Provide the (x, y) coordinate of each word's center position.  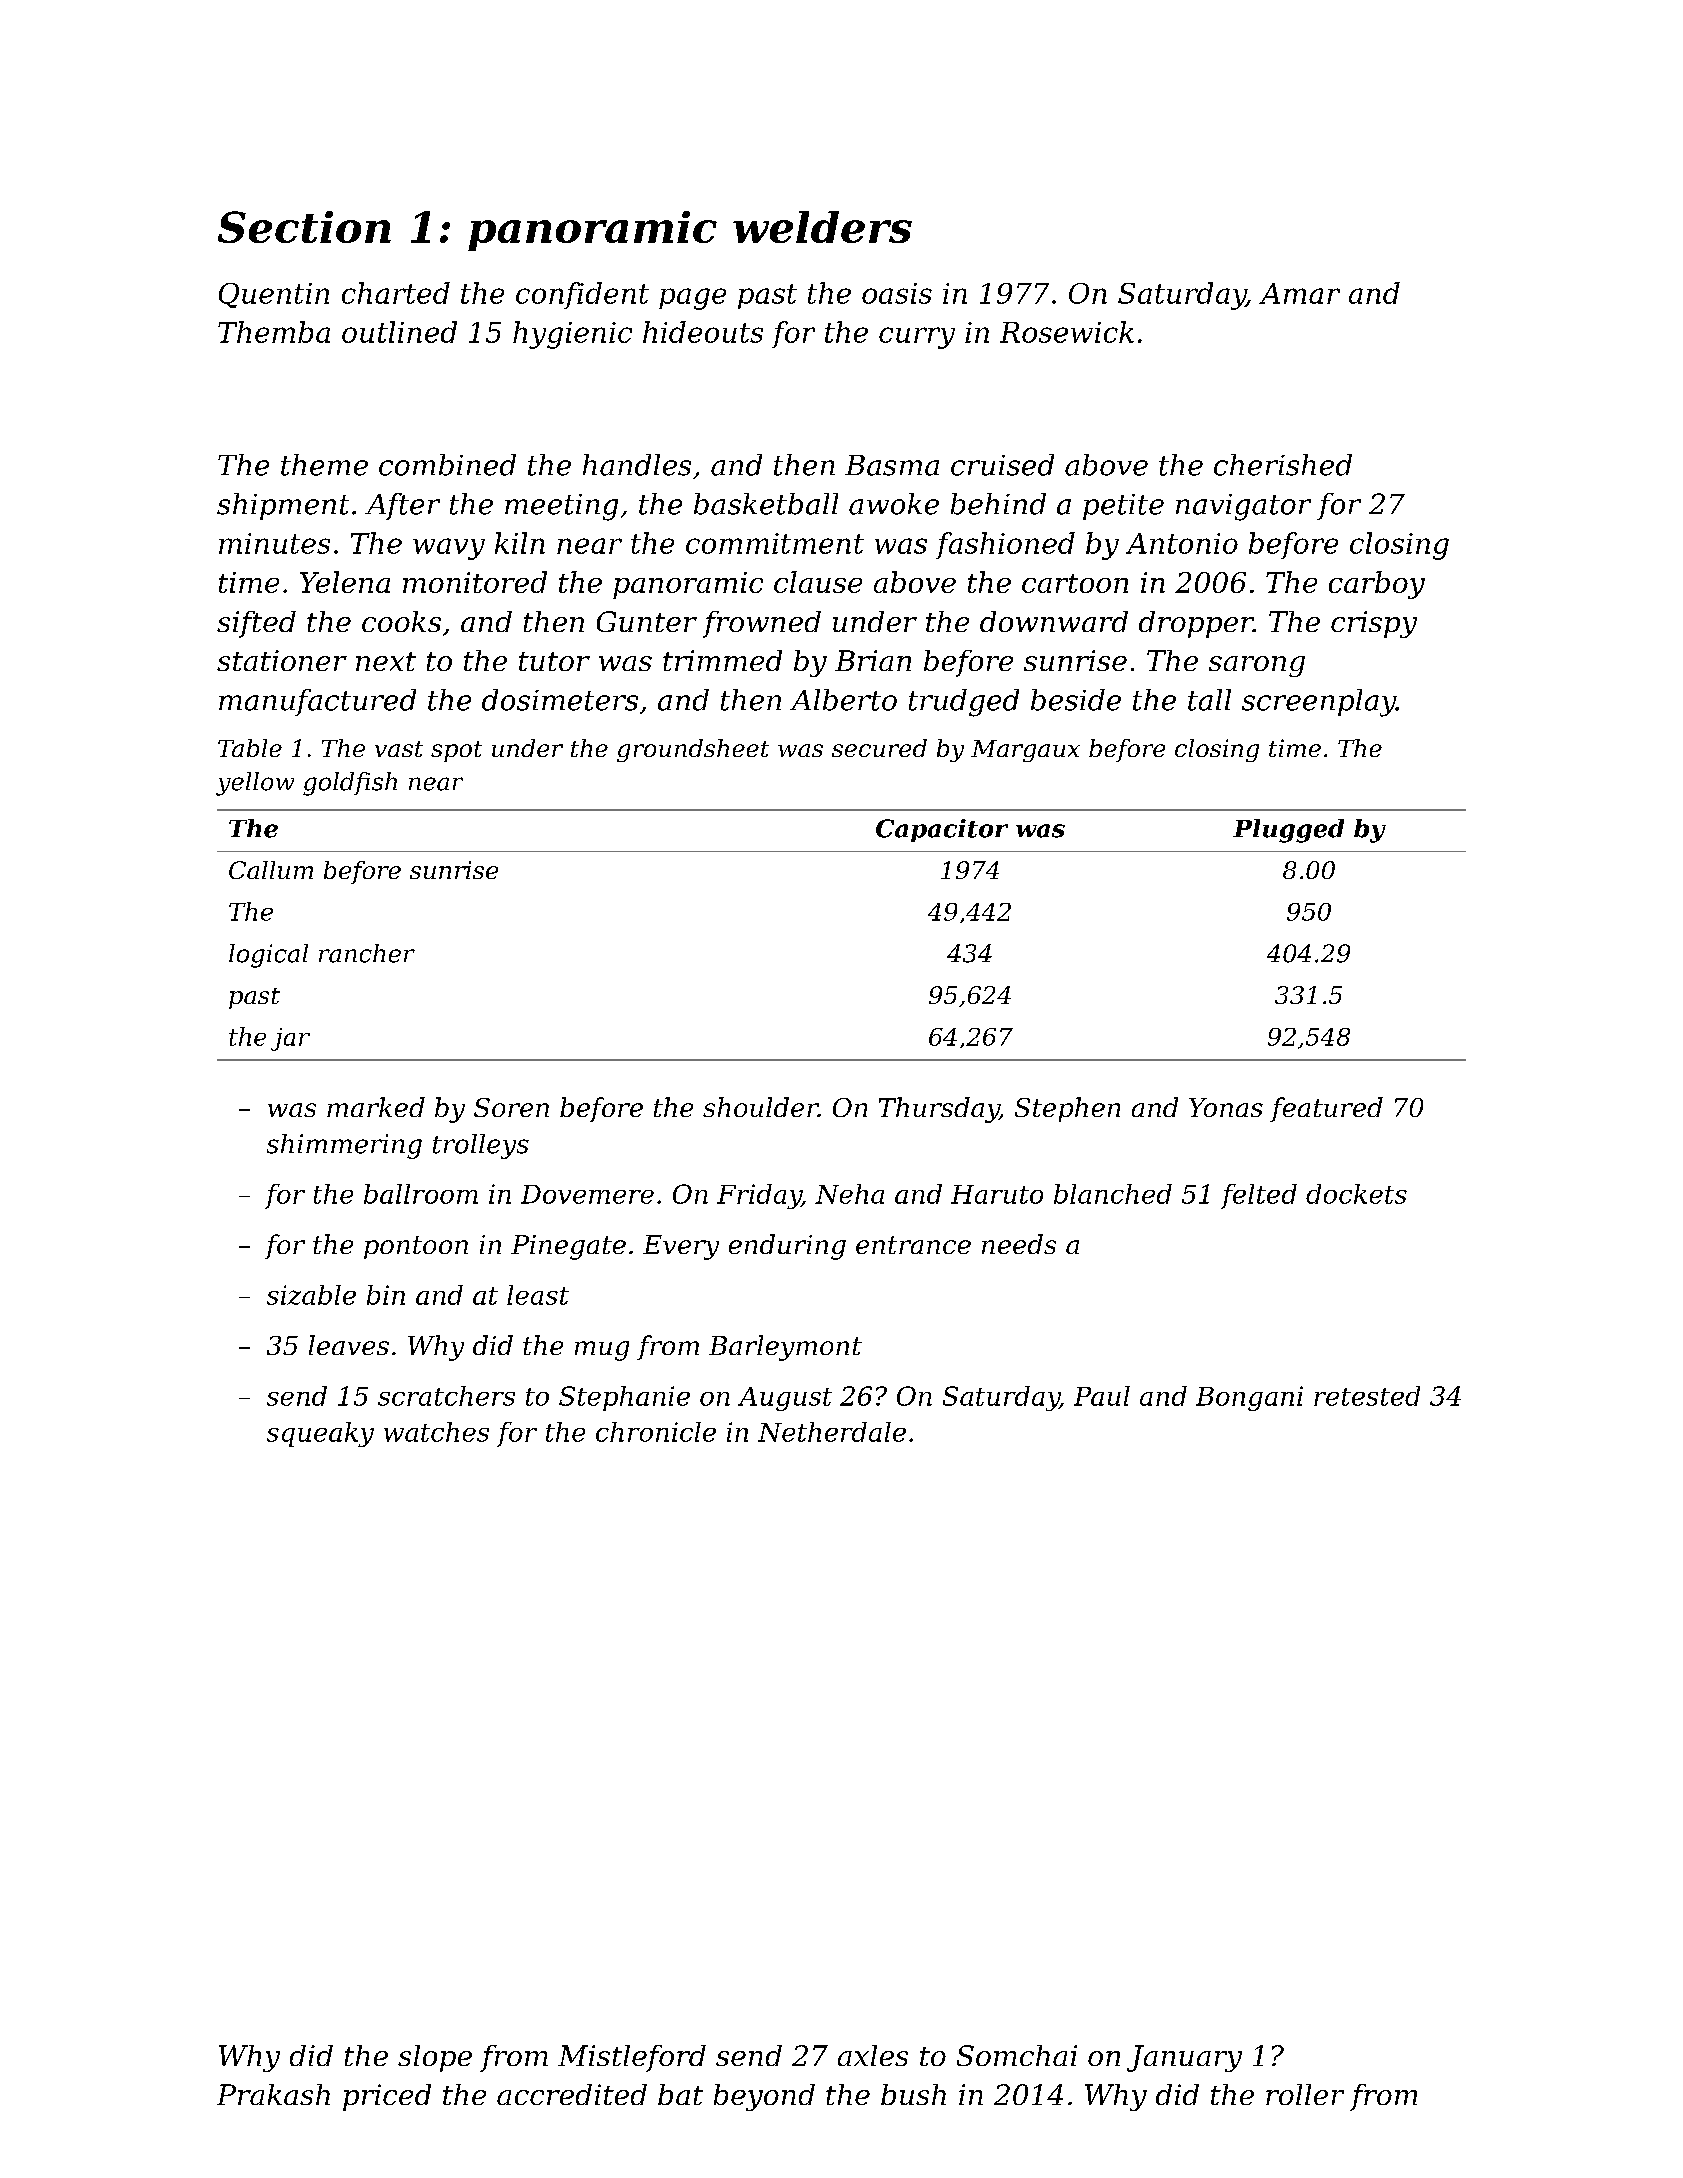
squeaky (320, 1434)
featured (1326, 1109)
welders (822, 227)
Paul (1102, 1396)
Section (304, 227)
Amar (1299, 293)
